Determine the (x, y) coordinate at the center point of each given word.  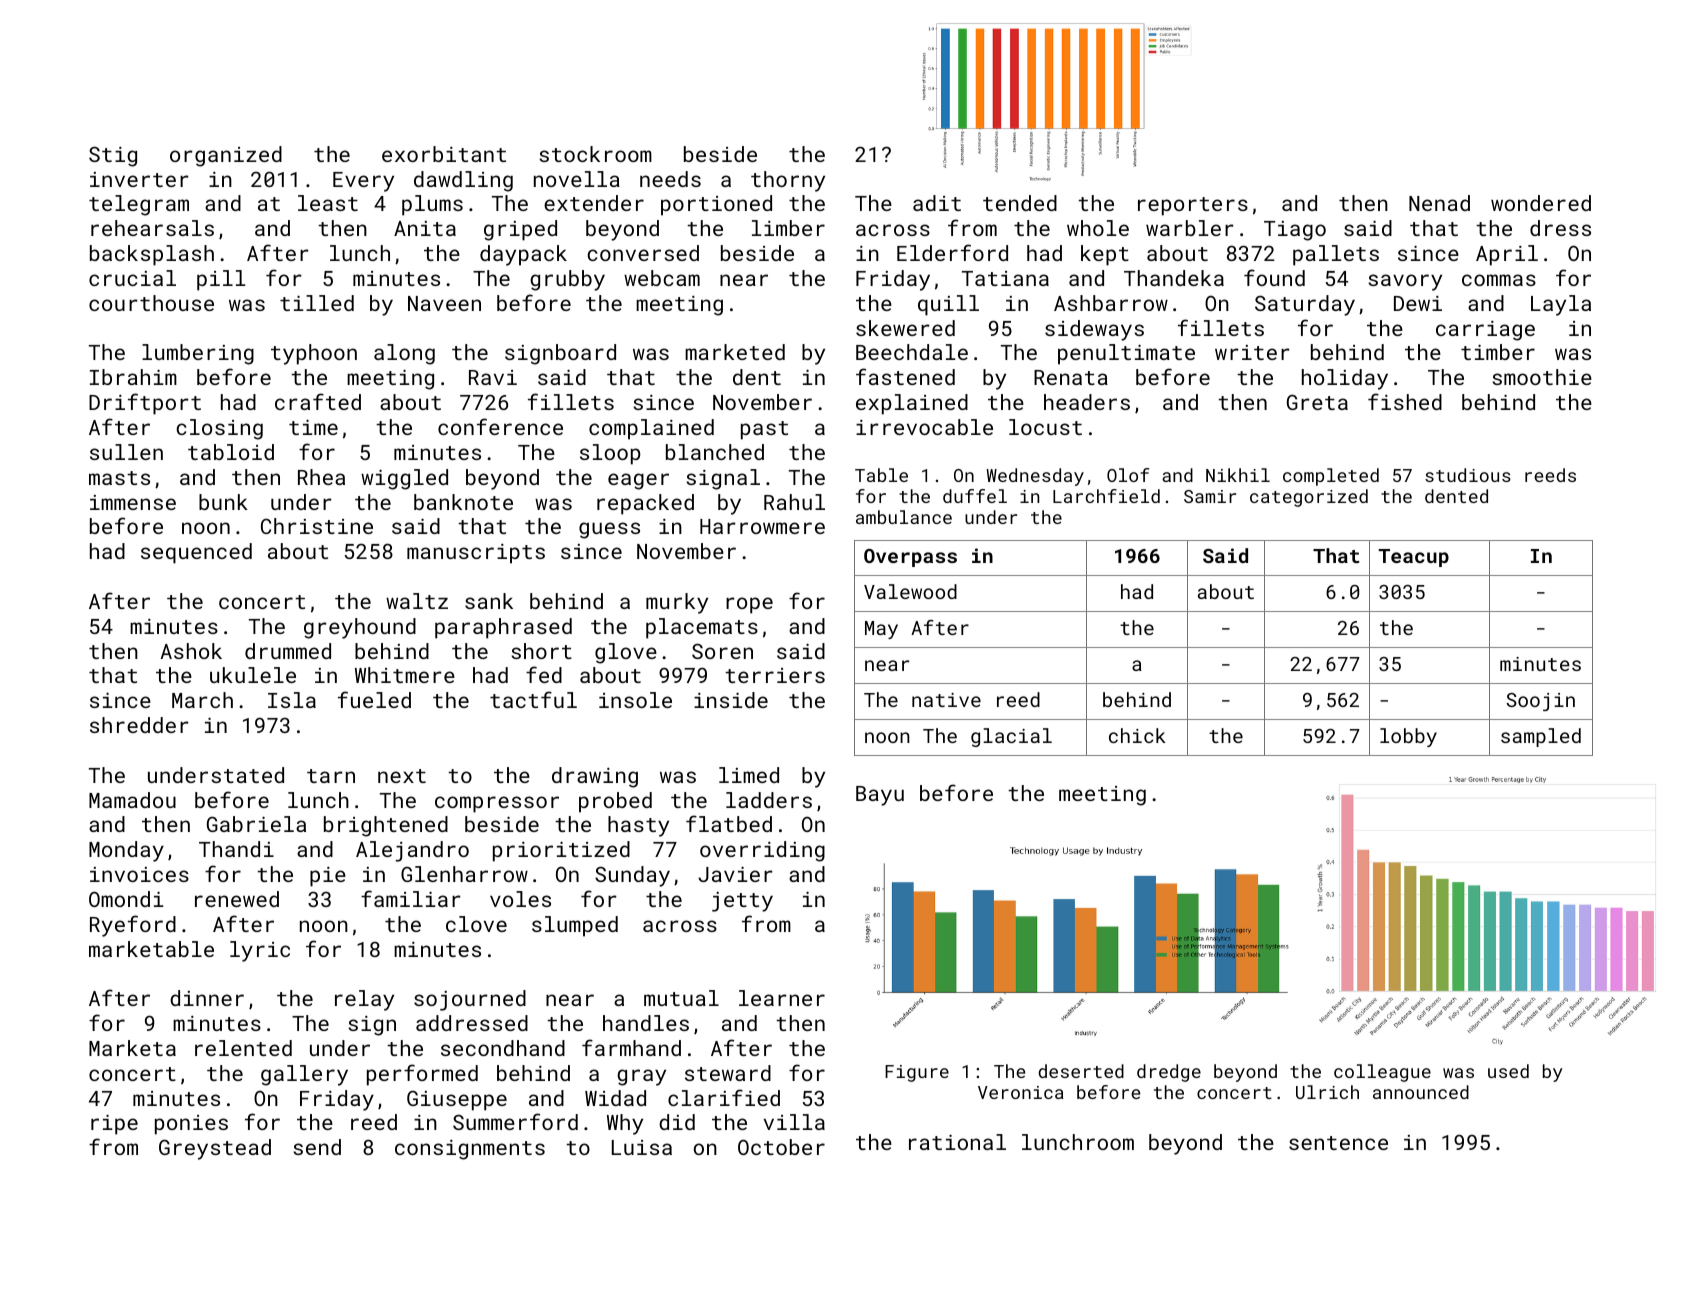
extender (594, 203)
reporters (1193, 206)
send (317, 1147)
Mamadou (132, 800)
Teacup (1414, 558)
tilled (317, 303)
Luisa (642, 1147)
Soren (722, 651)
